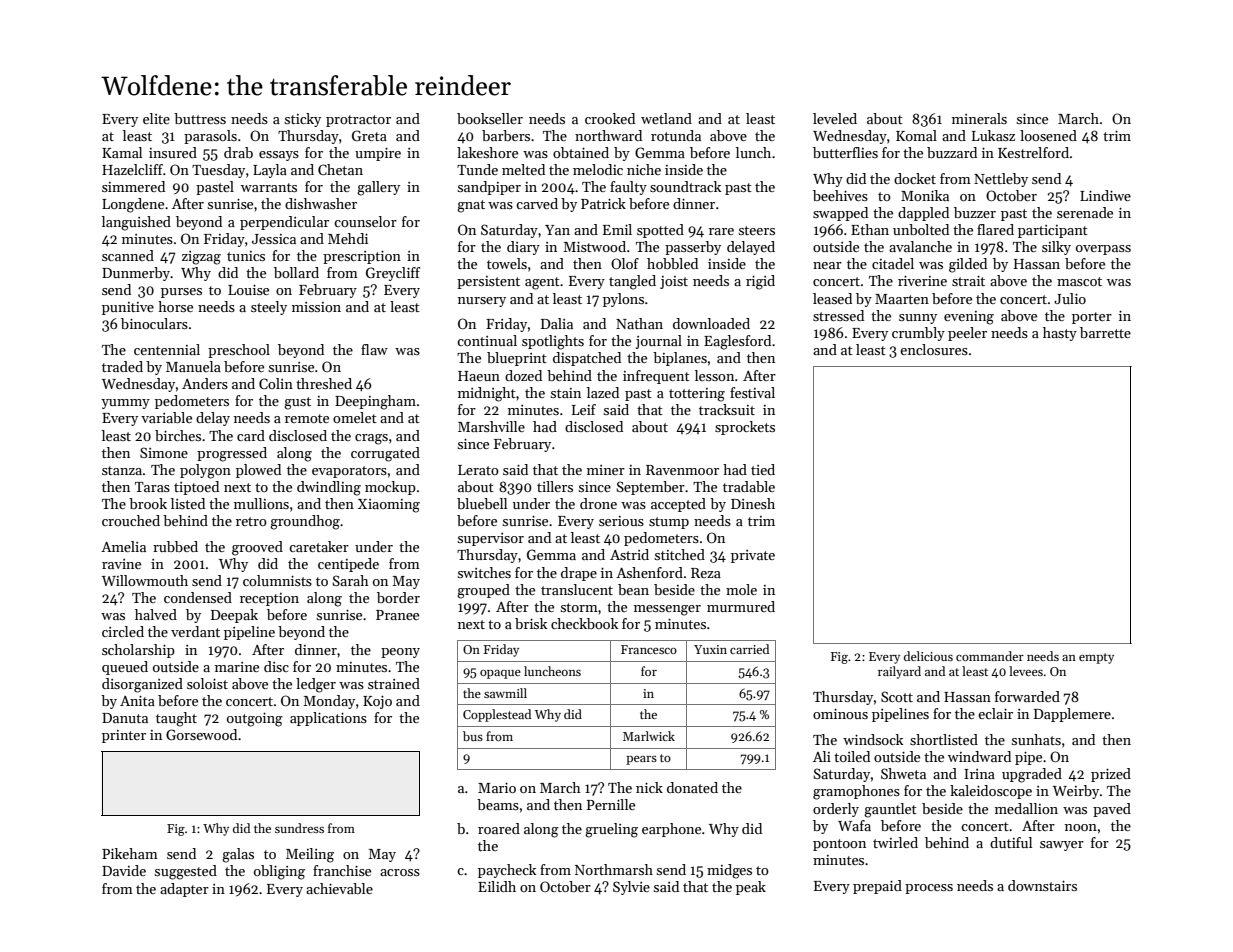 The image size is (1233, 952). Describe the element at coordinates (584, 623) in the screenshot. I see `checkbook` at that location.
